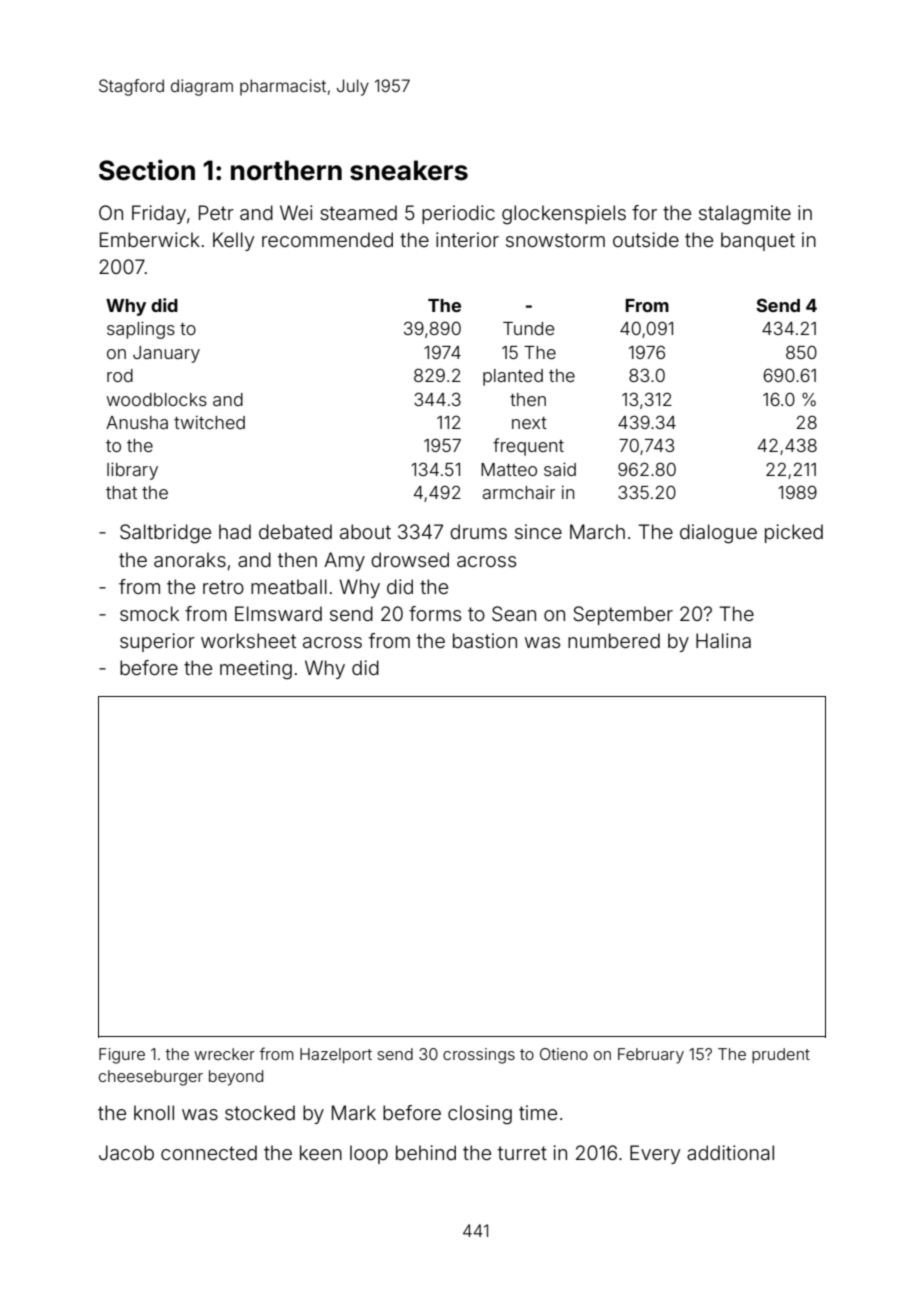  Describe the element at coordinates (555, 240) in the page. I see `snowstorm` at that location.
